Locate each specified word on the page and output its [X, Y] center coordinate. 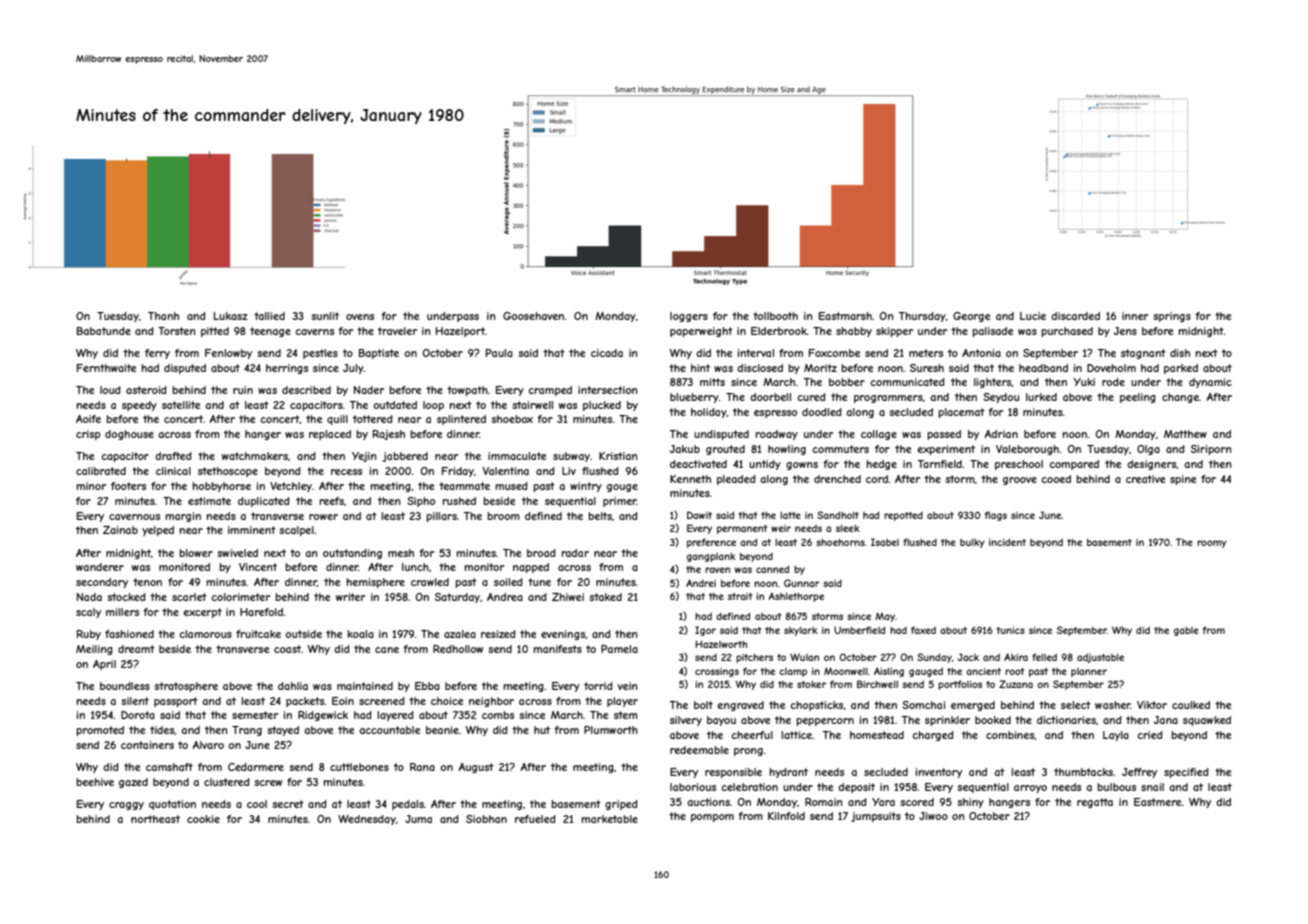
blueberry [694, 398]
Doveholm [1111, 368]
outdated [395, 405]
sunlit [325, 316]
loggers [689, 317]
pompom [712, 818]
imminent [252, 530]
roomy [1212, 544]
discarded [1075, 316]
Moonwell [846, 671]
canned [772, 569]
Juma [418, 819]
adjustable [1100, 658]
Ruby [89, 635]
